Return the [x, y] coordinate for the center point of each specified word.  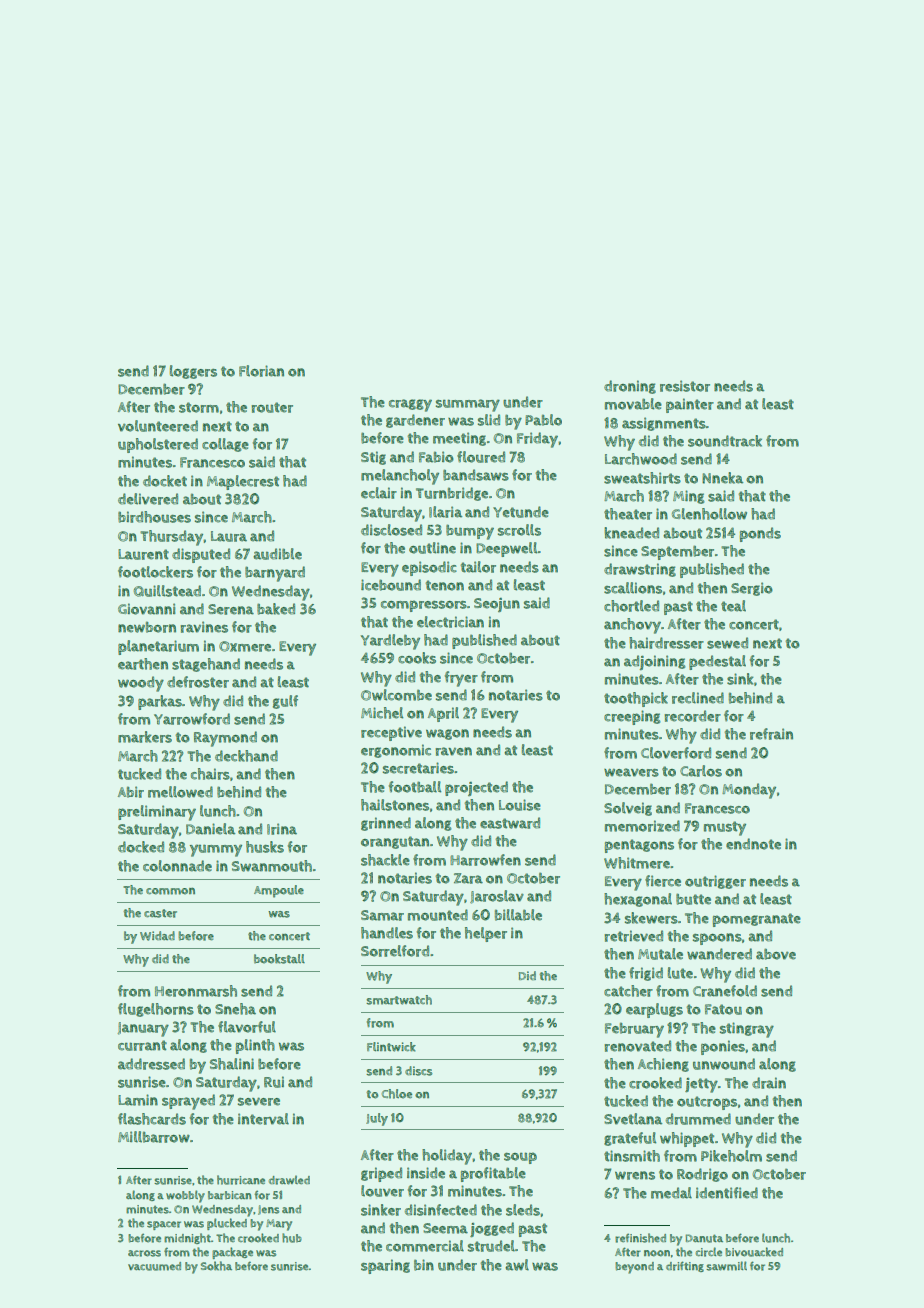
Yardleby [390, 642]
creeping [632, 717]
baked [276, 609]
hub [292, 1238]
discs [418, 1071]
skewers [651, 918]
